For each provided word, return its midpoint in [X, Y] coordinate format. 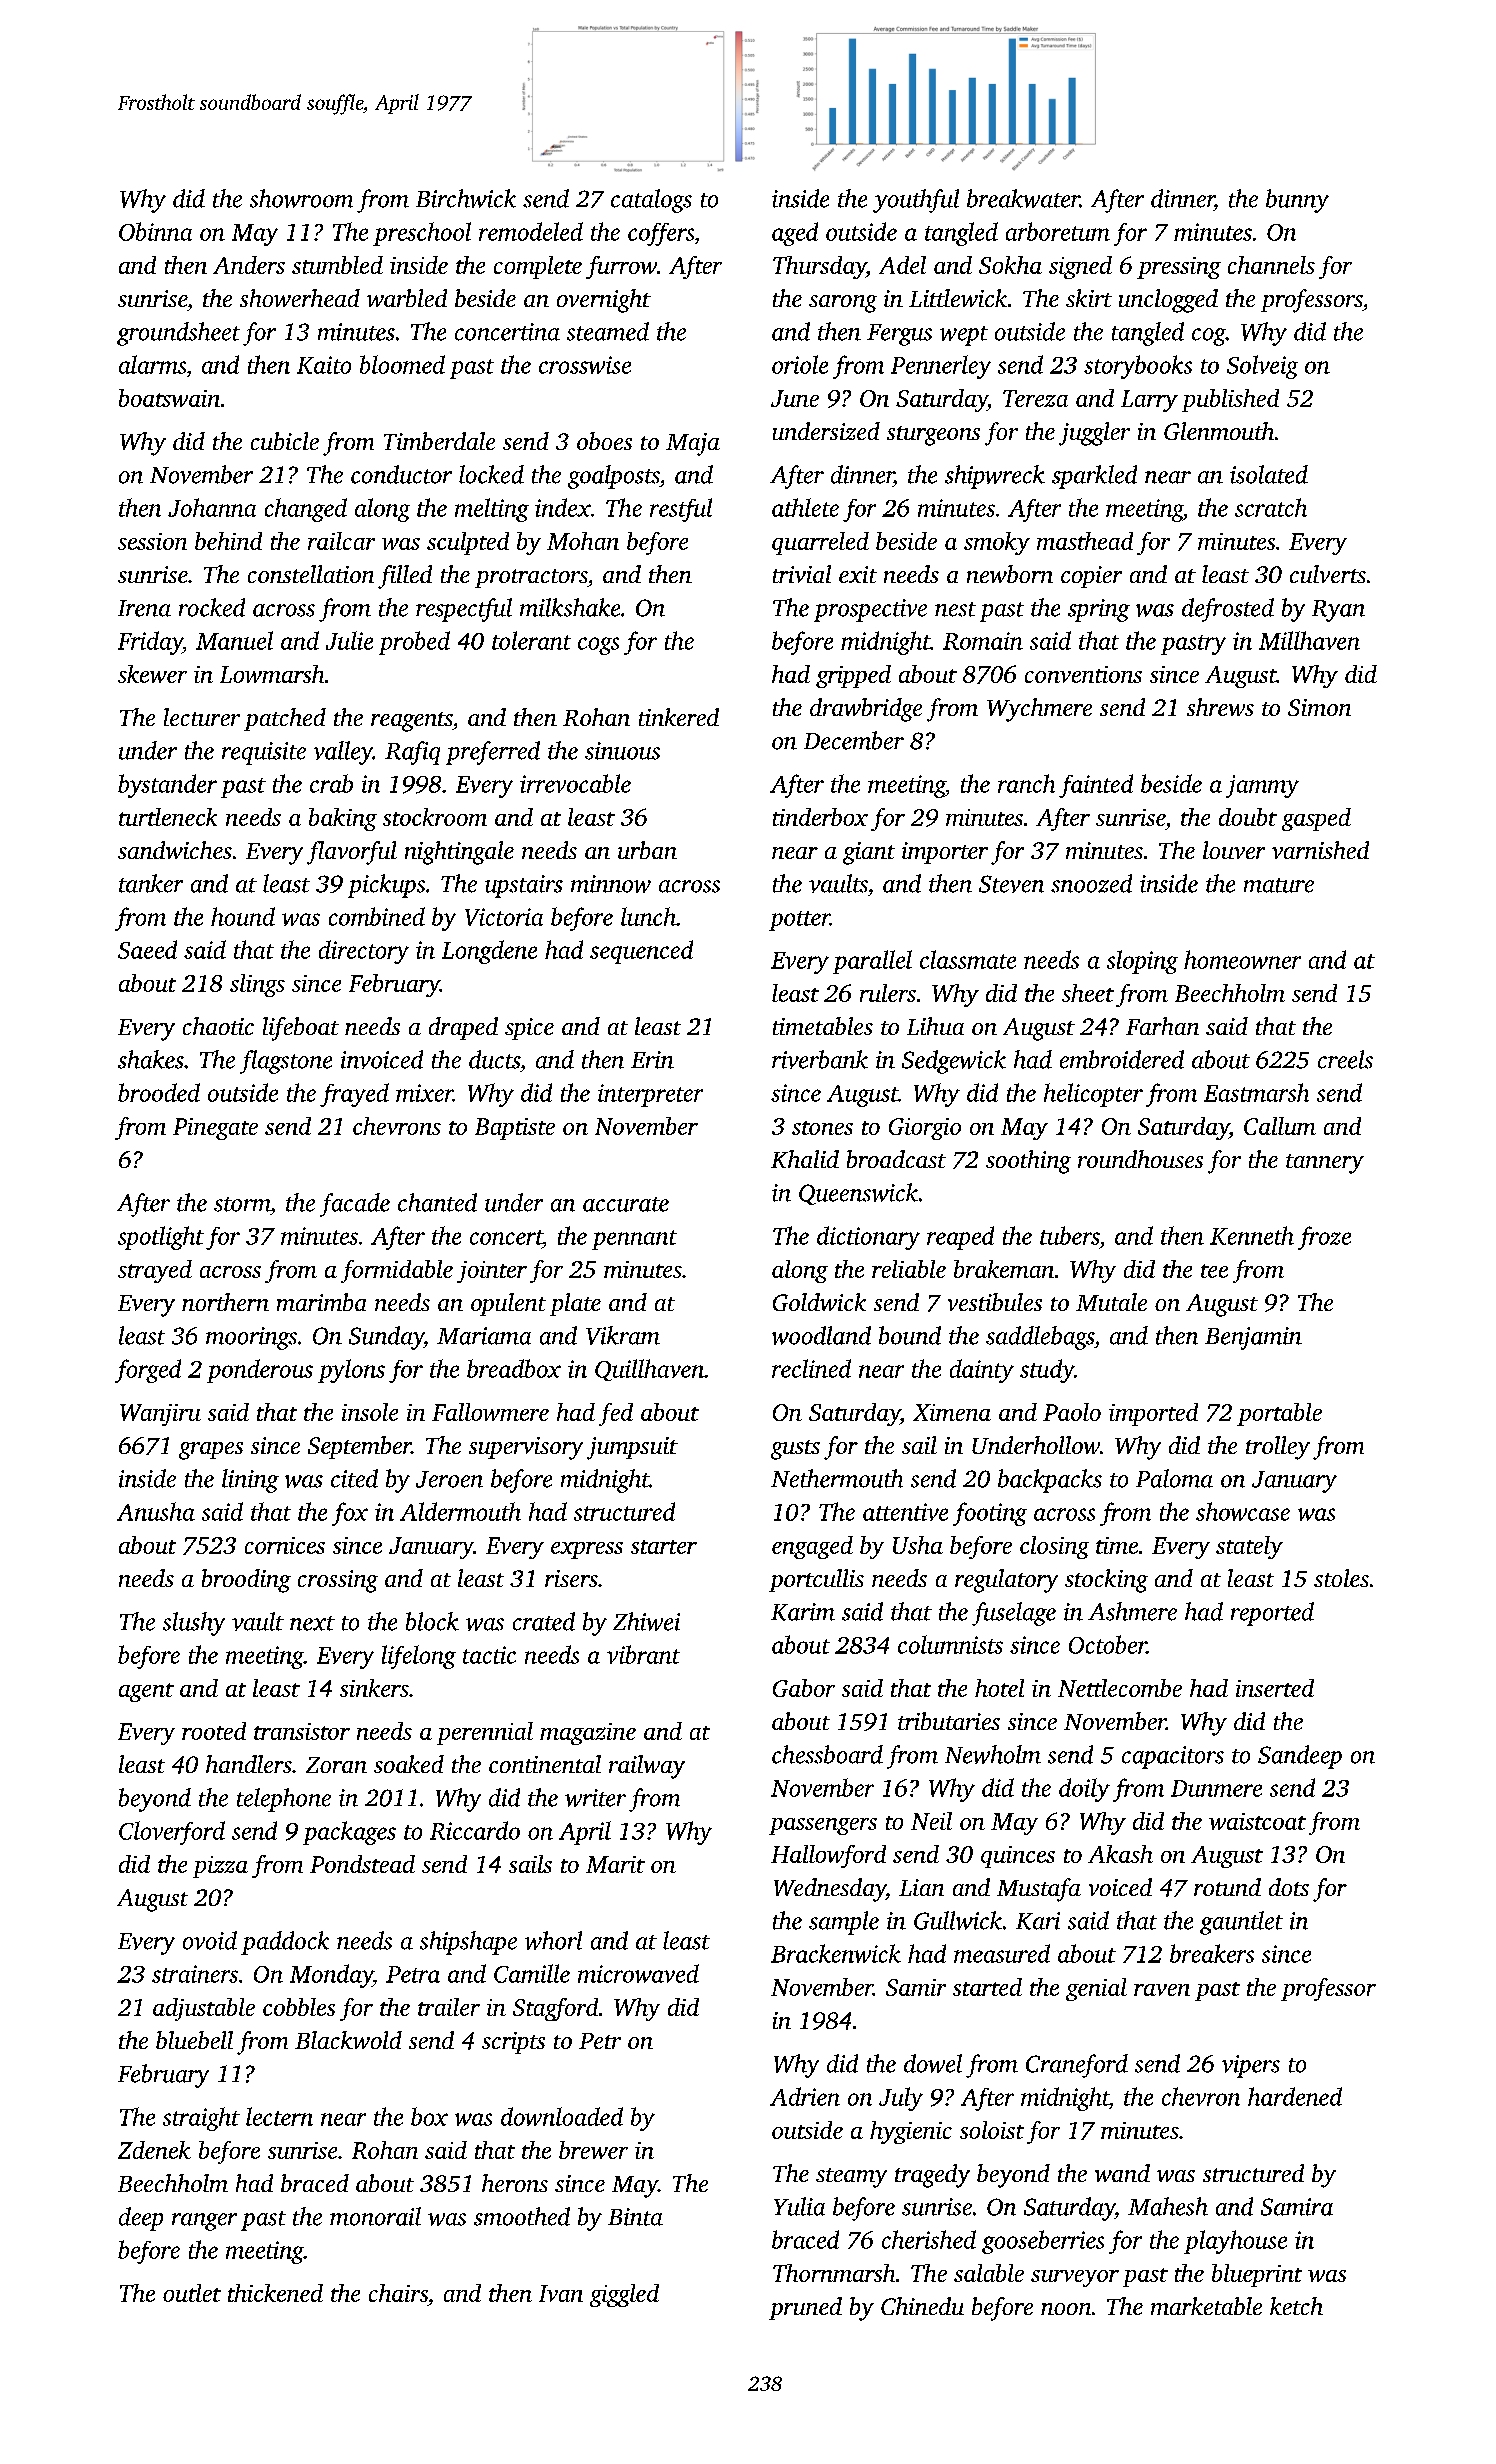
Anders [249, 265]
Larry [1149, 401]
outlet [192, 2293]
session [152, 541]
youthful [916, 201]
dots [1289, 1887]
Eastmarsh [1256, 1092]
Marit [615, 1864]
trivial [802, 574]
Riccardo [475, 1830]
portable [1279, 1414]
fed [616, 1414]
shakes [151, 1059]
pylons [351, 1371]
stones [822, 1128]
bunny [1297, 201]
